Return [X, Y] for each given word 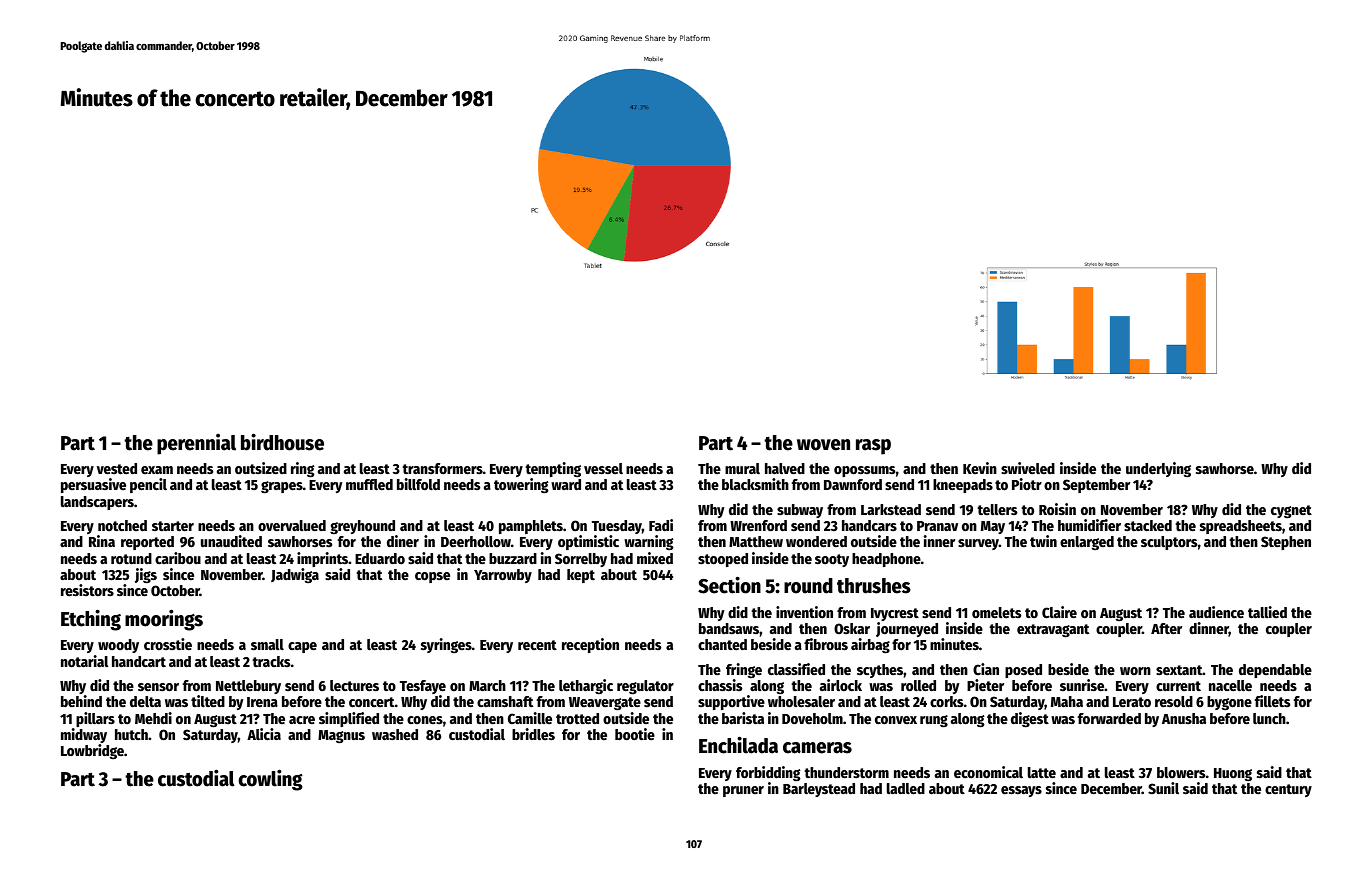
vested [117, 468]
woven [823, 445]
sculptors [1169, 543]
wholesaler [801, 701]
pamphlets [531, 527]
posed [1023, 671]
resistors [87, 590]
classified [796, 669]
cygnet [1291, 511]
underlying [1158, 469]
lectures [354, 685]
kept [581, 576]
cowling [270, 780]
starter [173, 526]
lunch [1269, 718]
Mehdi [153, 718]
